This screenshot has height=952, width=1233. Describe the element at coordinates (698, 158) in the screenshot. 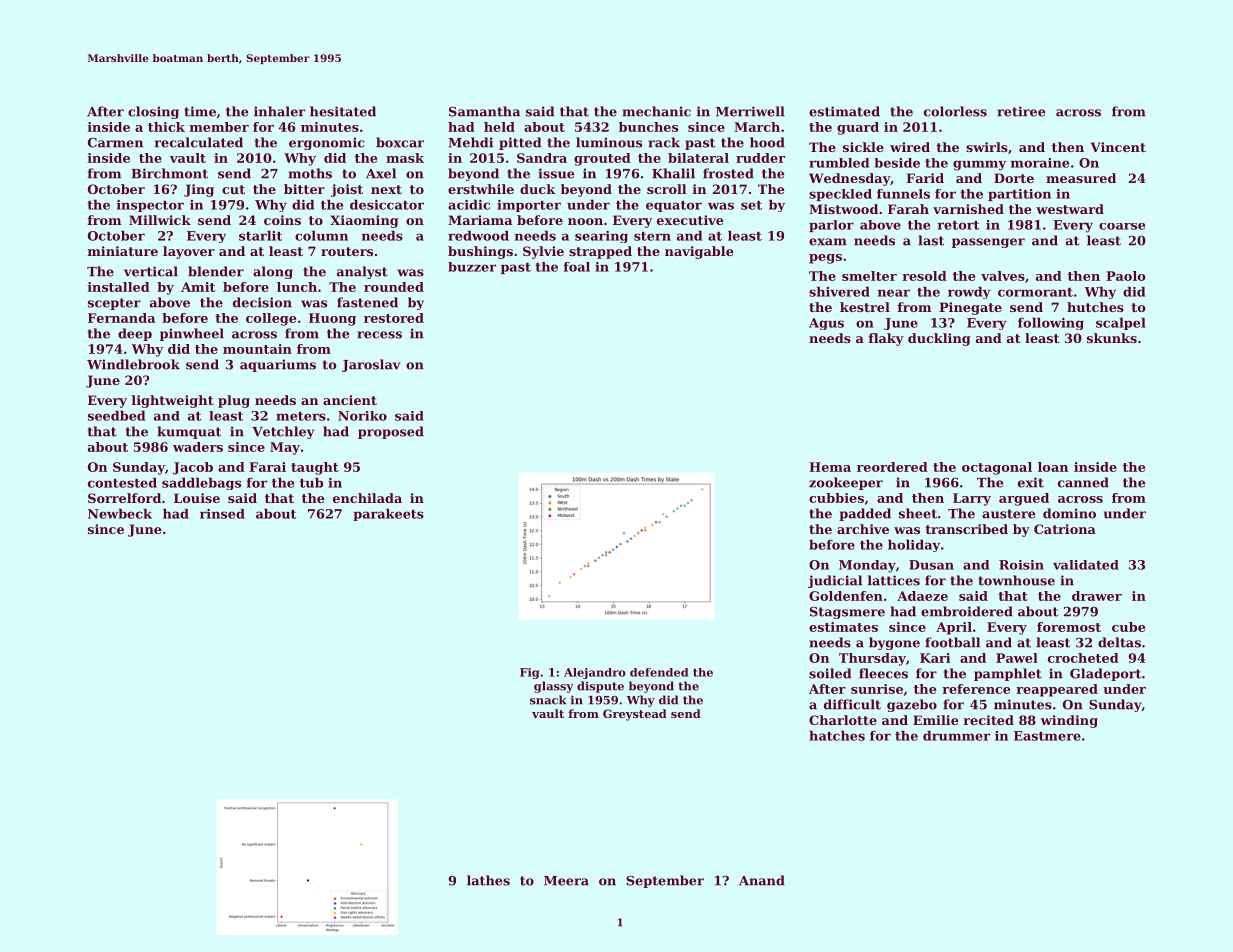

I see `bilateral` at that location.
